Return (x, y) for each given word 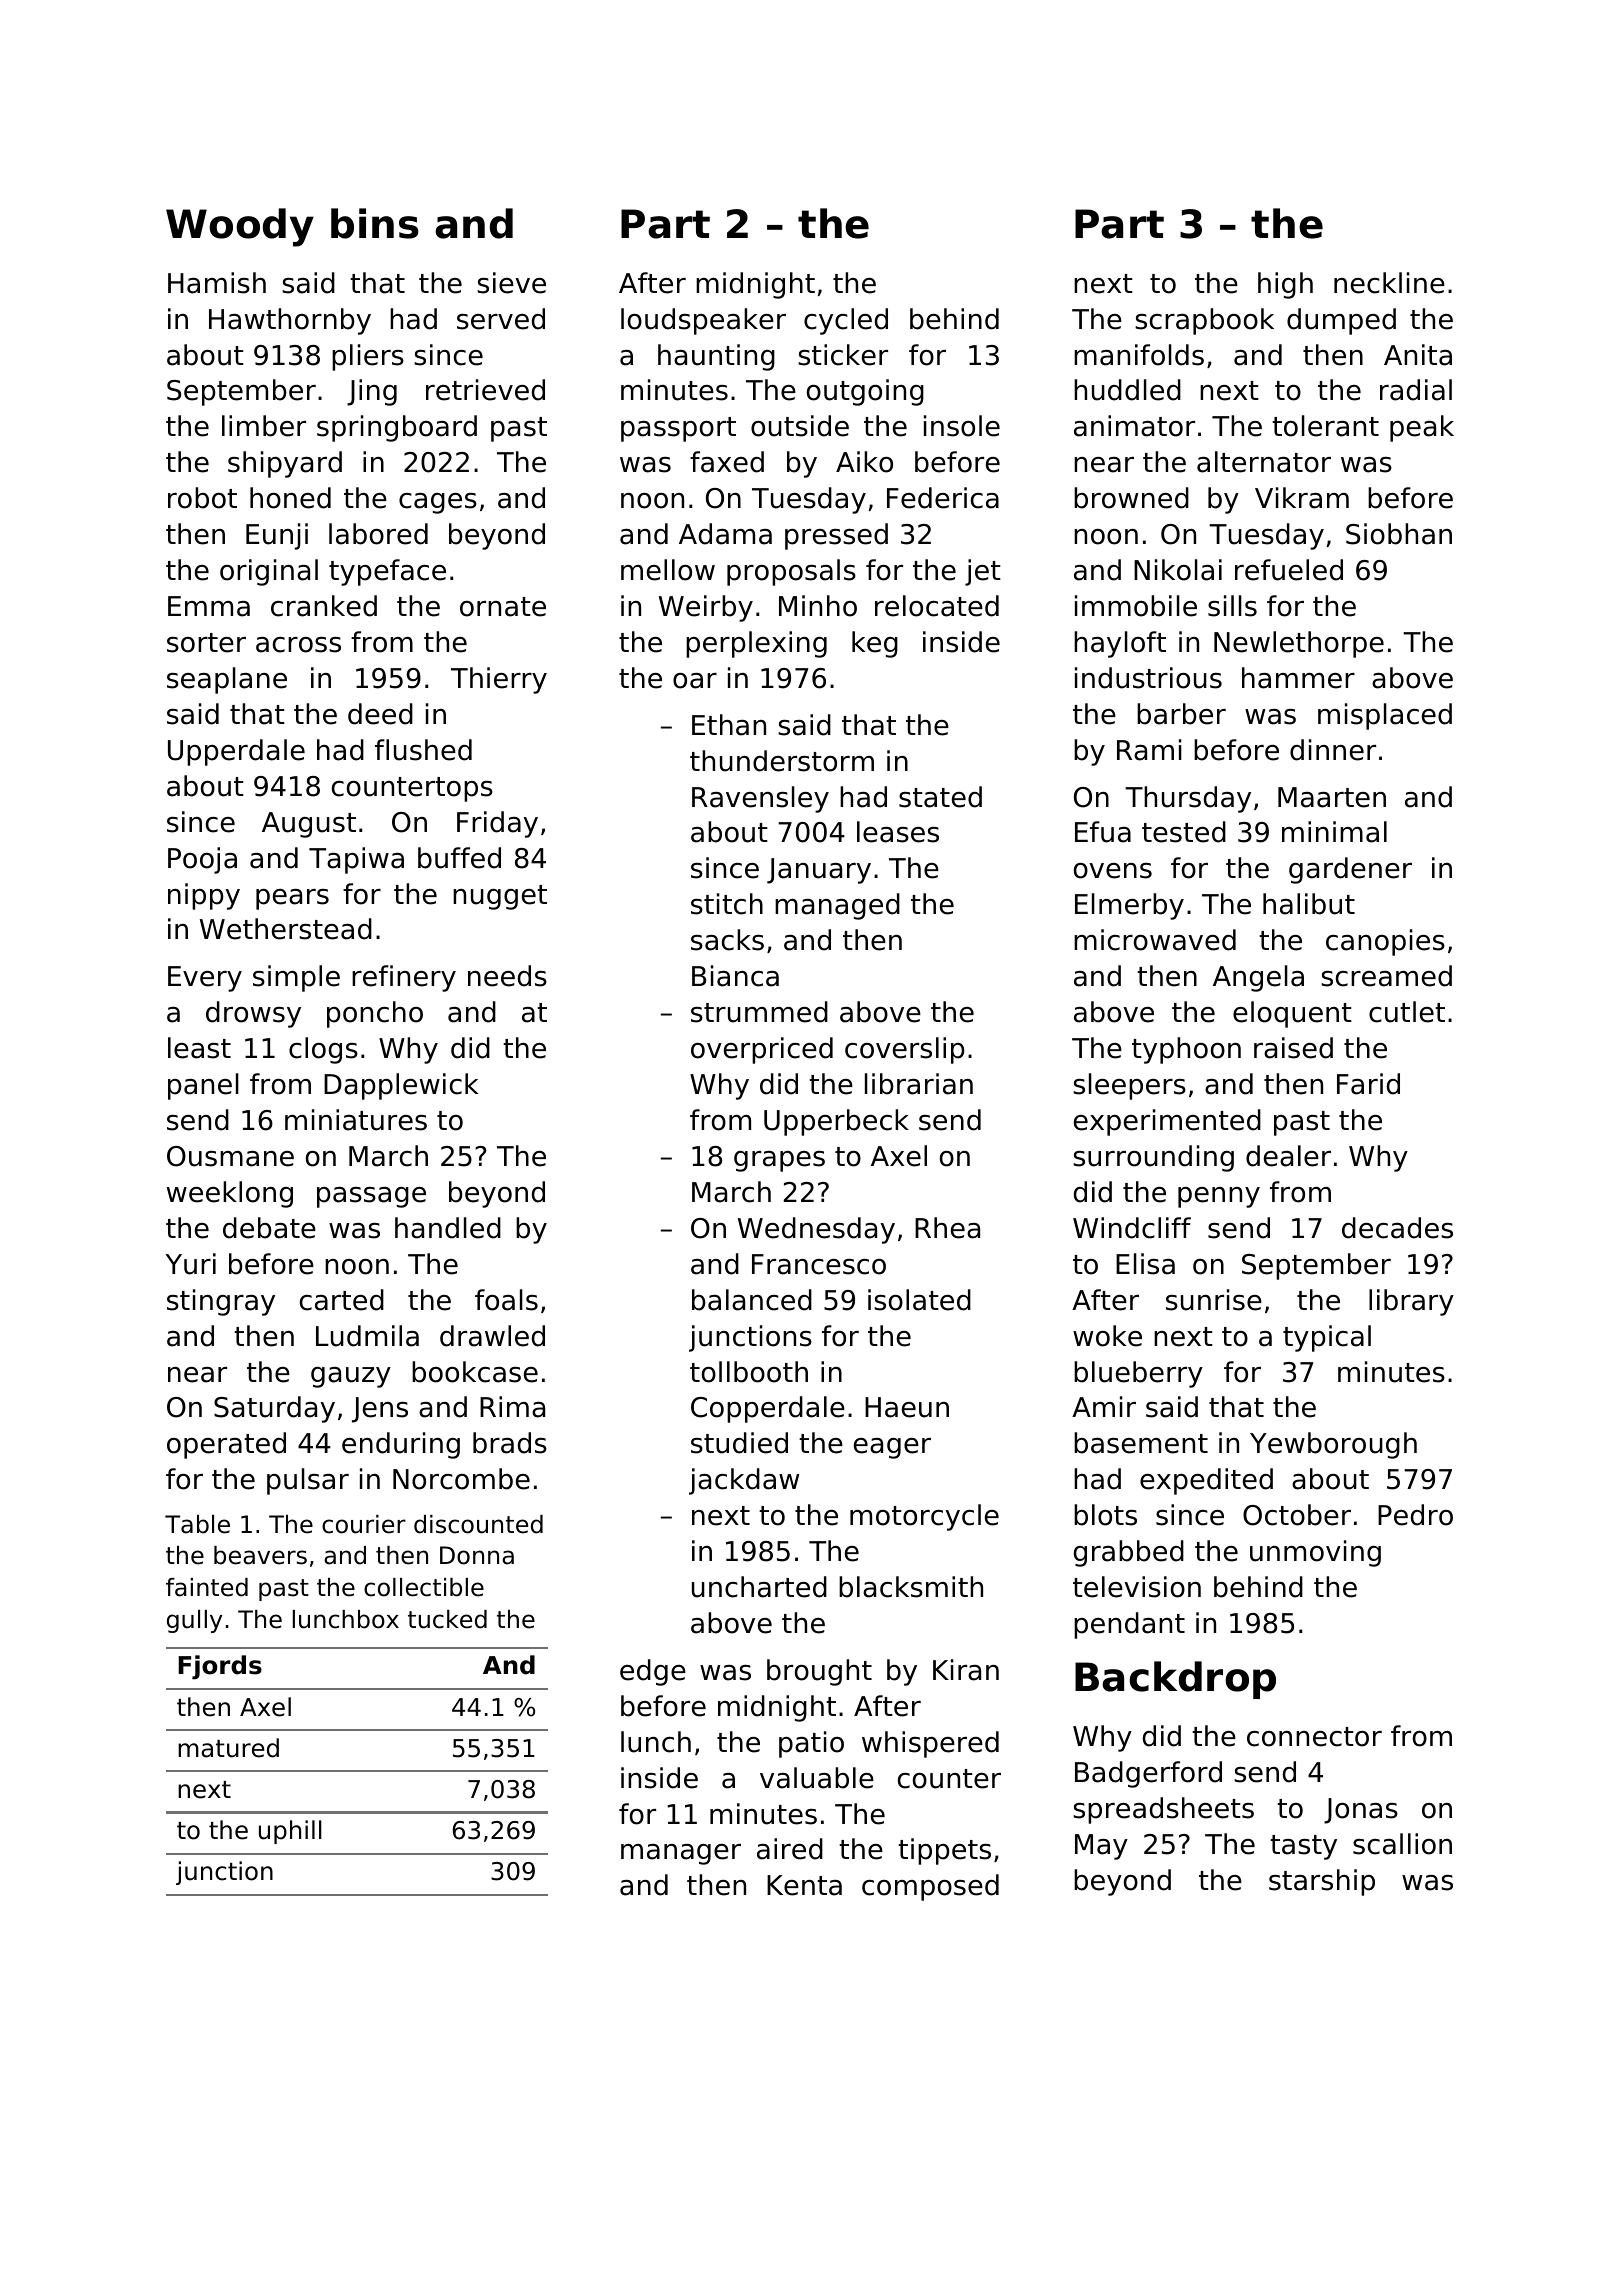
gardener (1350, 870)
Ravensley (760, 799)
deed (380, 714)
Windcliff (1132, 1228)
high (1285, 285)
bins (375, 223)
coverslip (905, 1050)
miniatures (356, 1120)
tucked (447, 1619)
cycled (846, 321)
